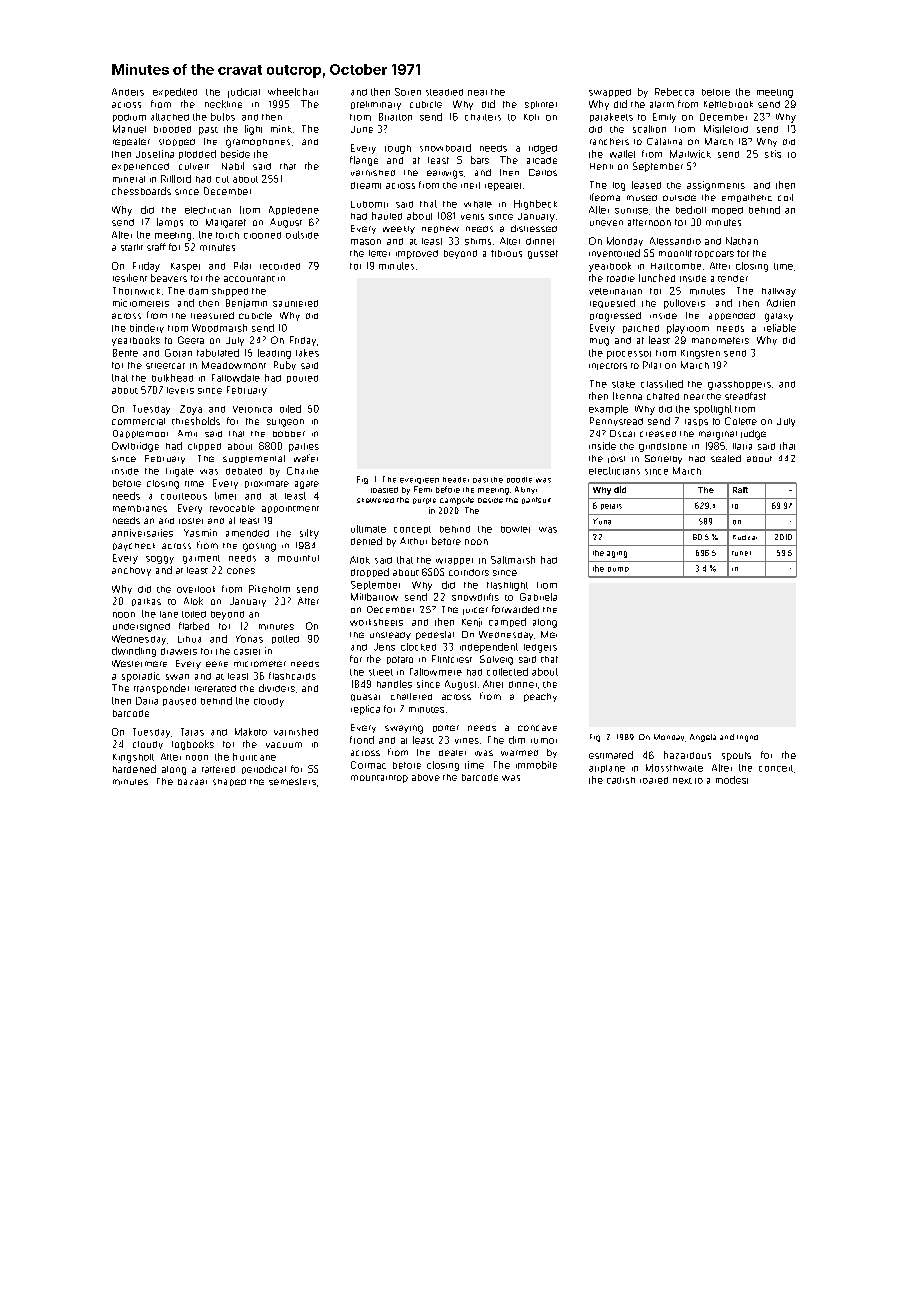  What do you see at coordinates (180, 472) in the document?
I see `frigate` at bounding box center [180, 472].
